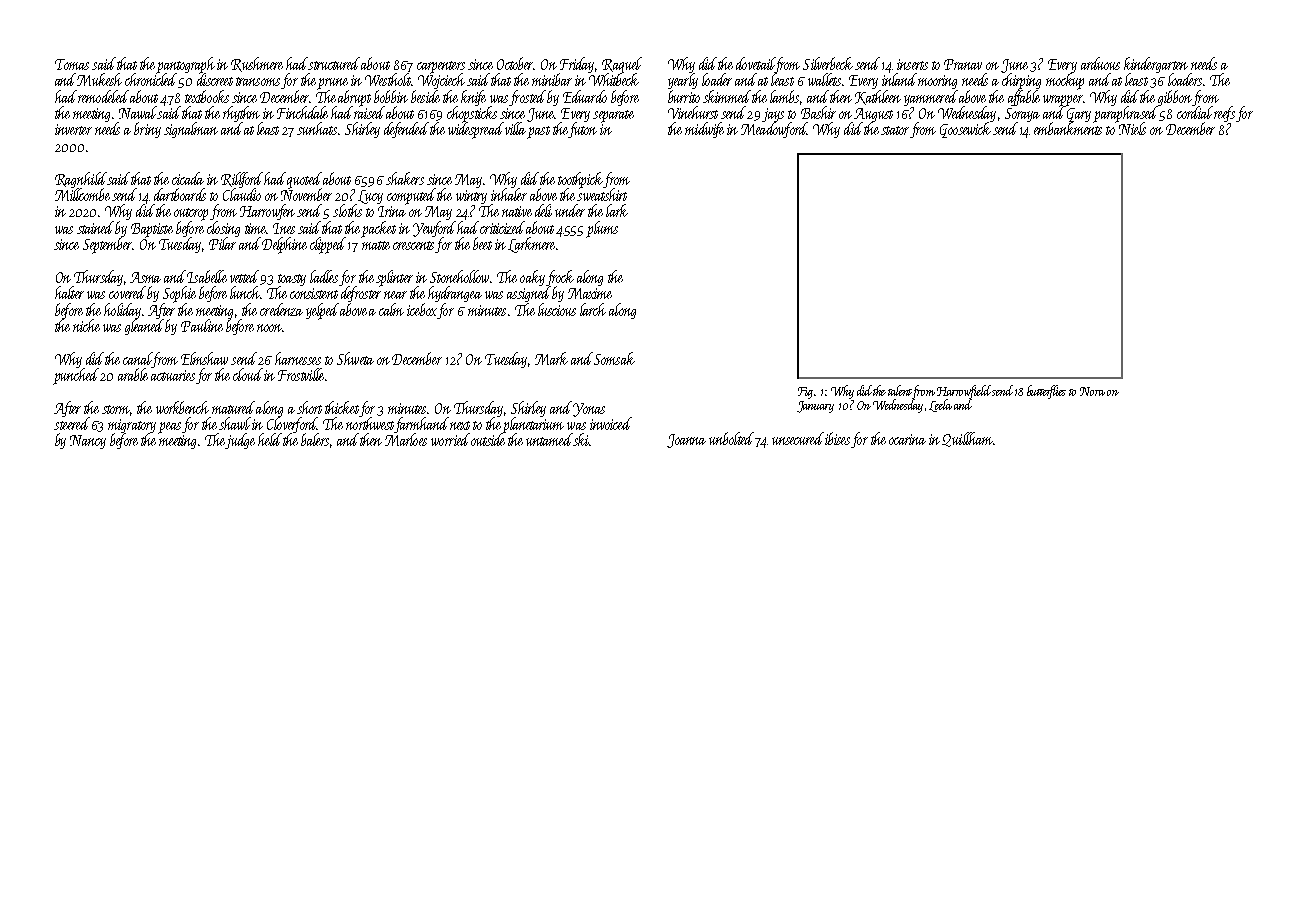 This image has width=1308, height=924. Describe the element at coordinates (965, 130) in the image. I see `Goosewick` at that location.
